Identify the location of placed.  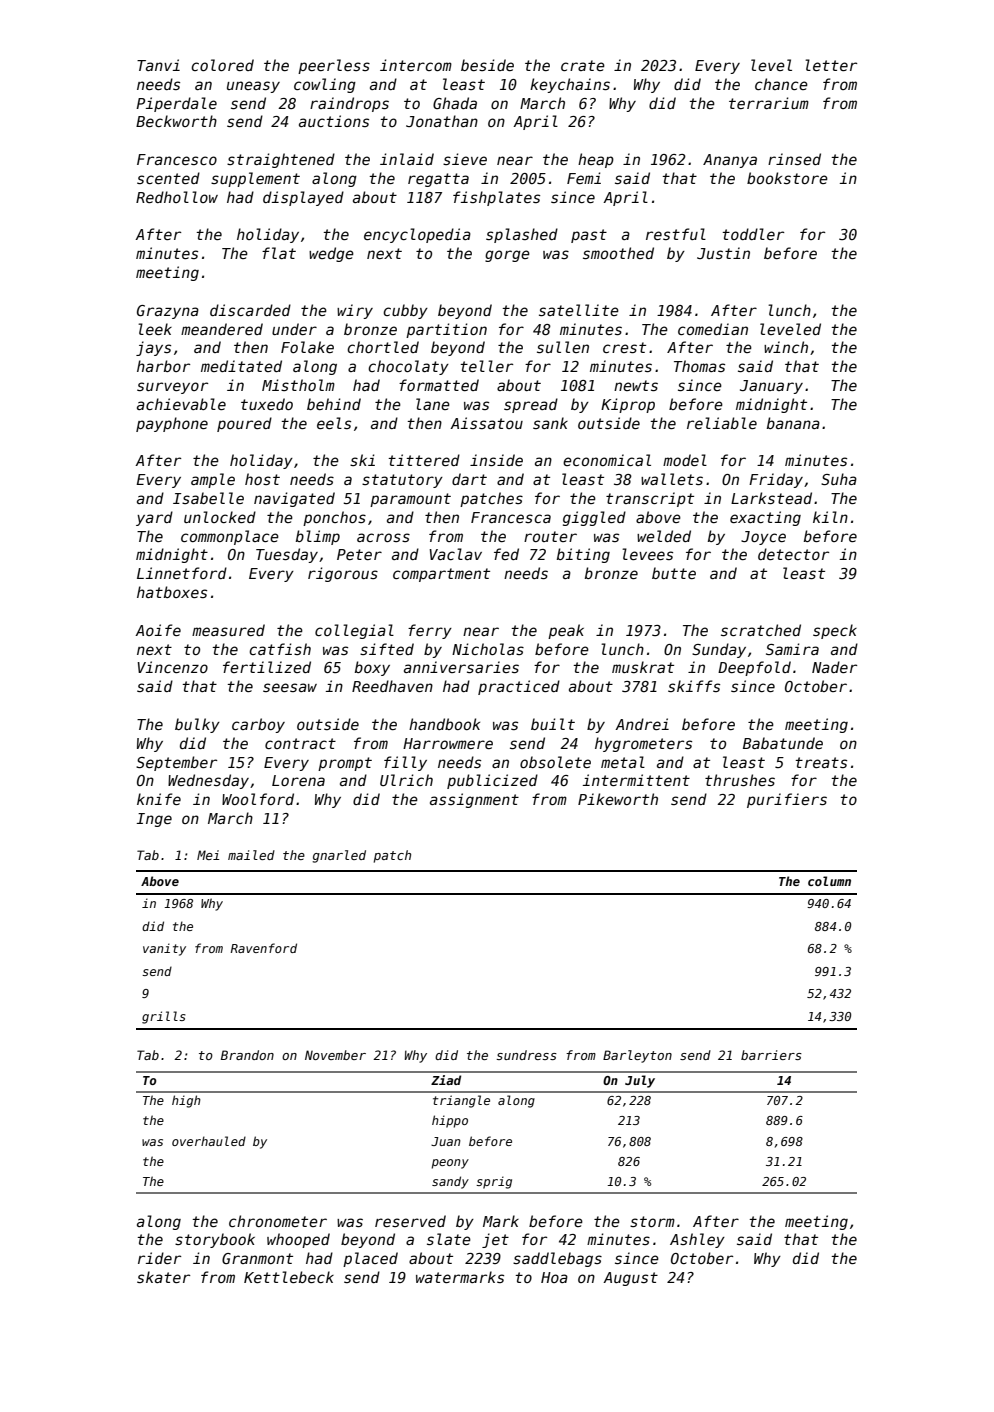
(370, 1259).
